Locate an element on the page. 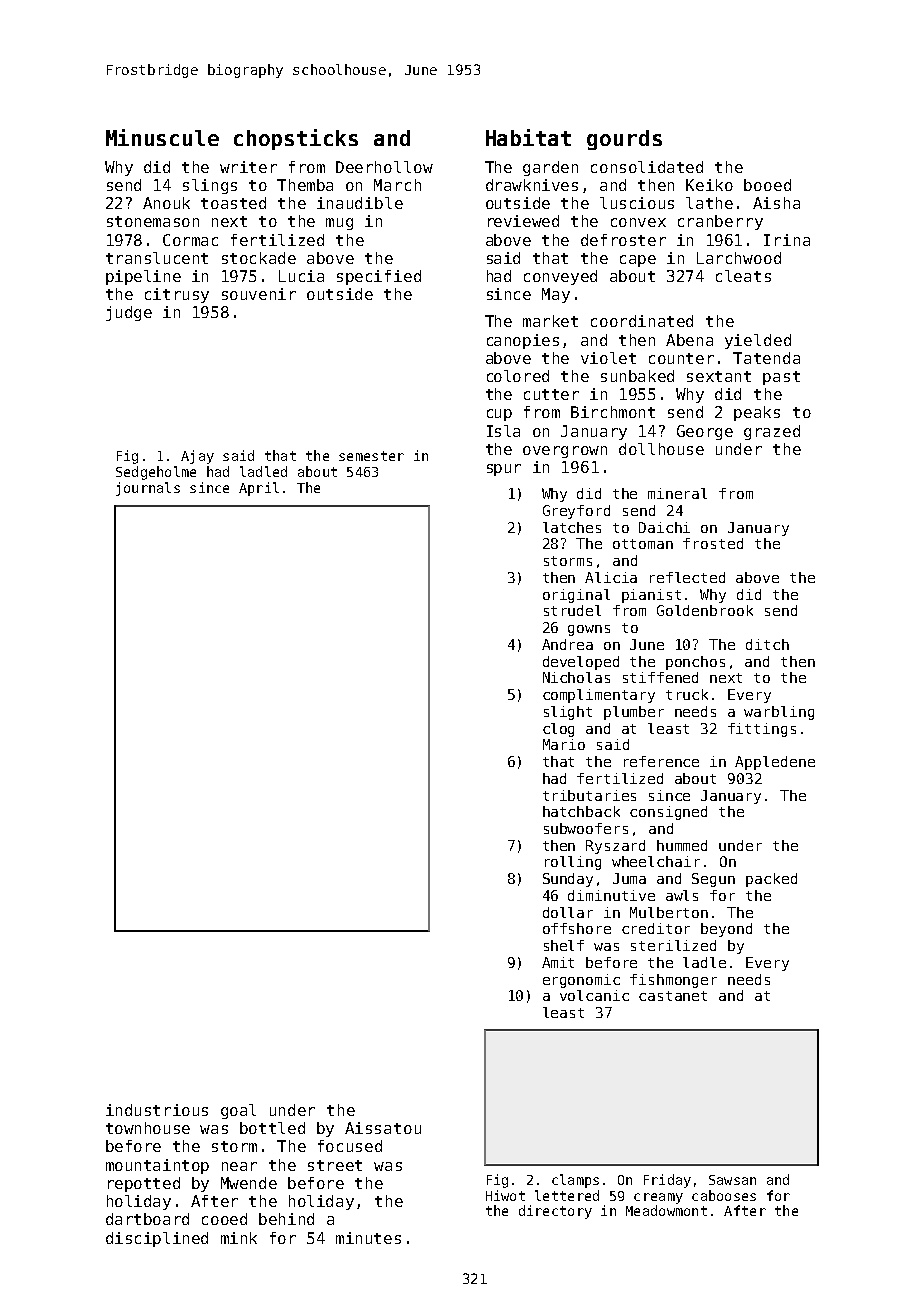  coordinated is located at coordinates (642, 321).
